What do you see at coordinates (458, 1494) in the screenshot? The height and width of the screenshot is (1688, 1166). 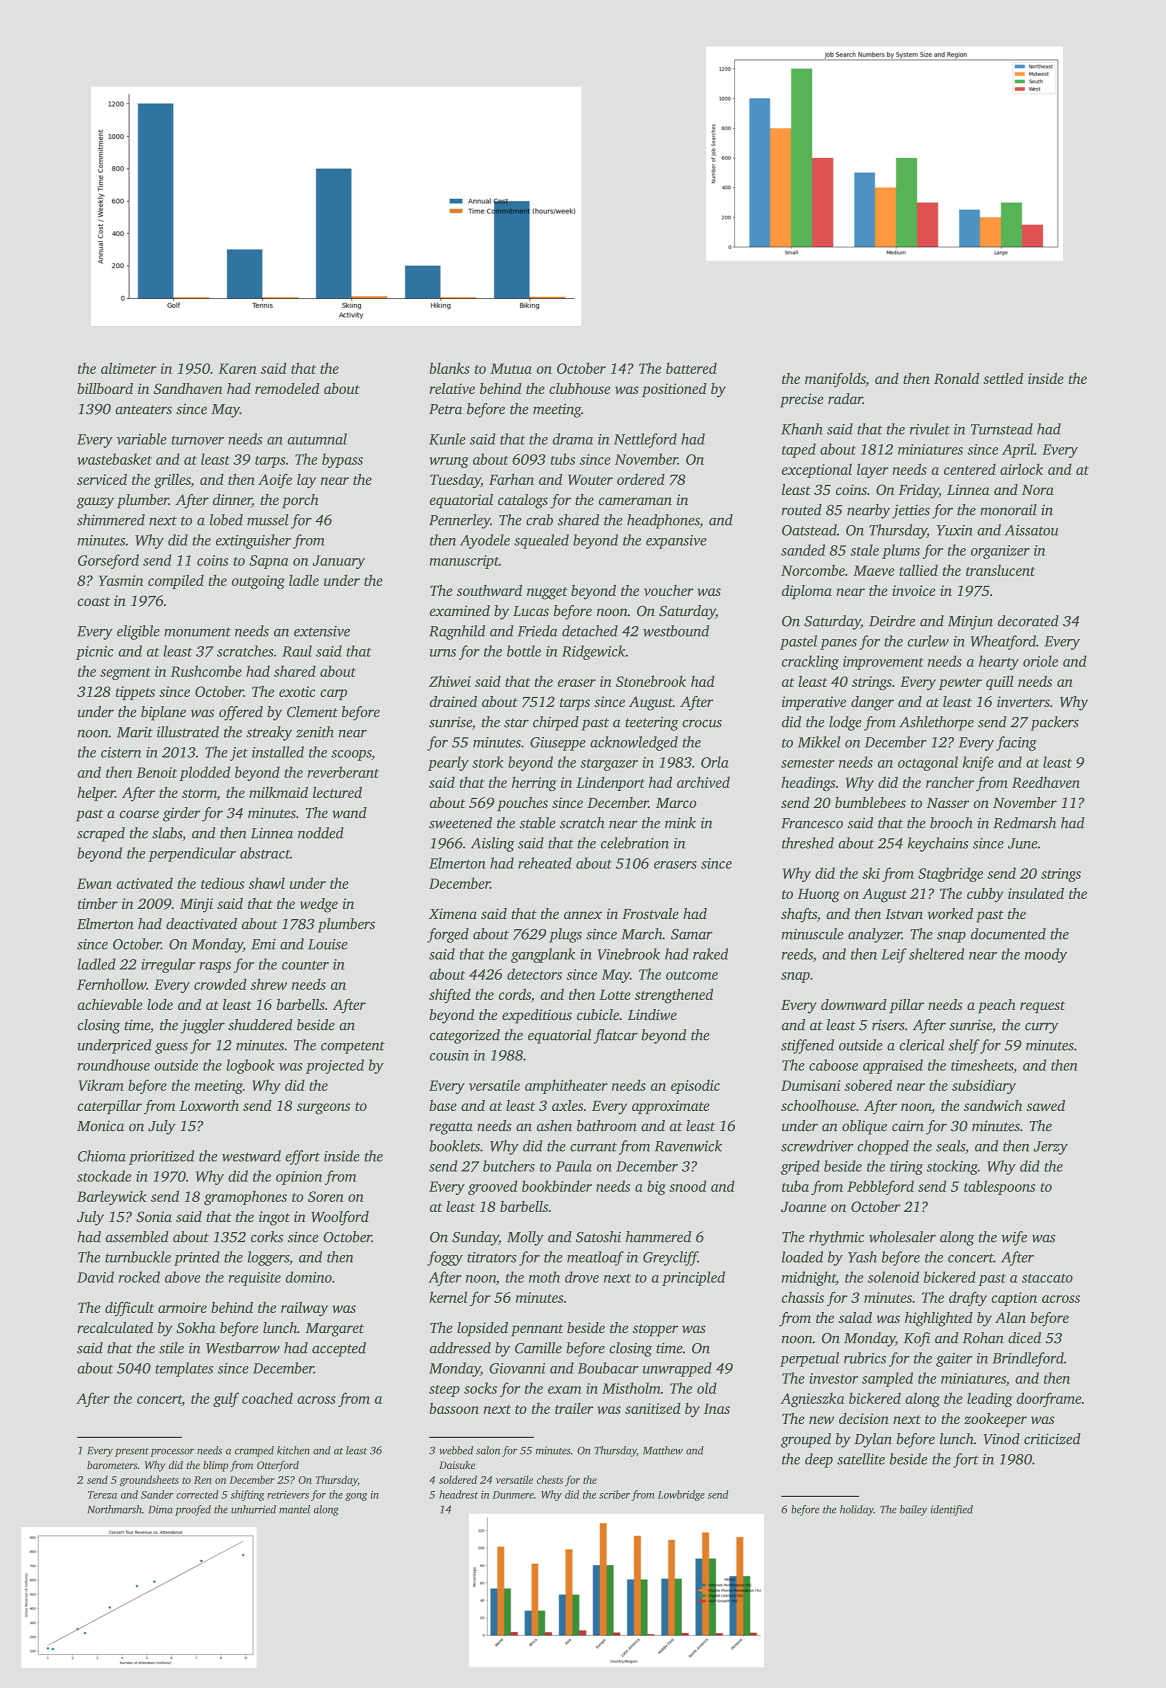 I see `headrest` at bounding box center [458, 1494].
